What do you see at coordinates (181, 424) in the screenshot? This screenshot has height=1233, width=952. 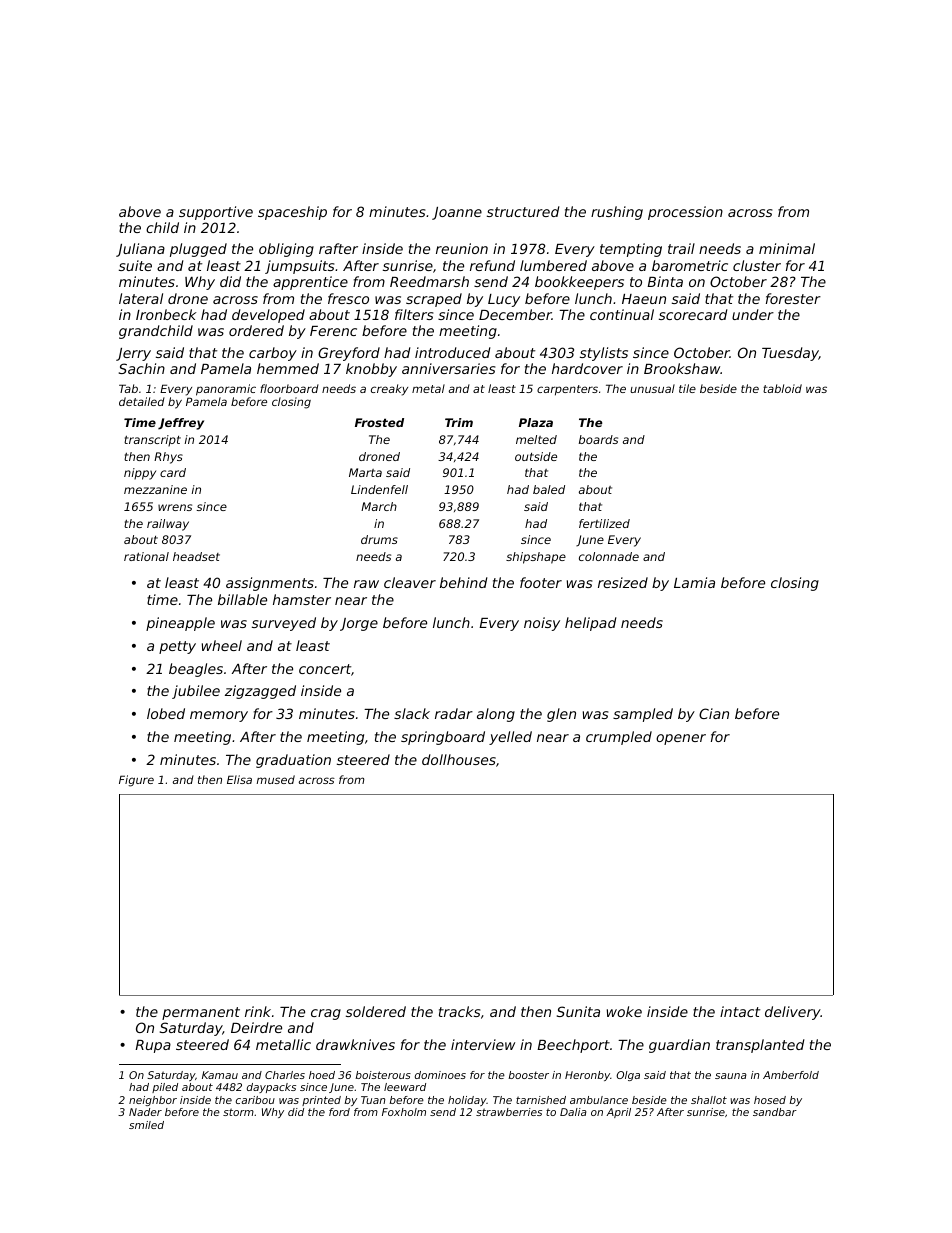 I see `Jeffrey` at bounding box center [181, 424].
